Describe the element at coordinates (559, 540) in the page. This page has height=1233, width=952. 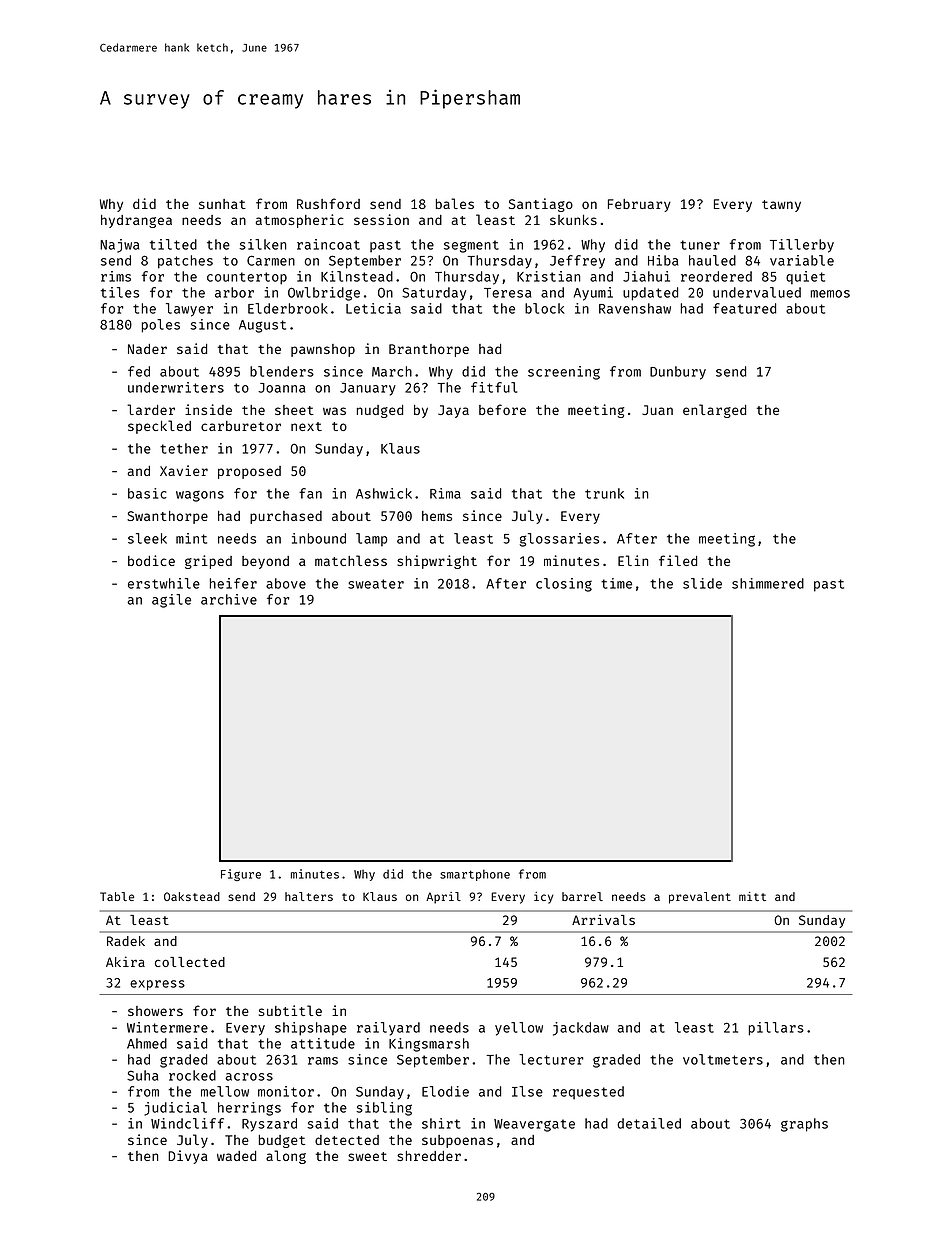
I see `glossaries` at that location.
